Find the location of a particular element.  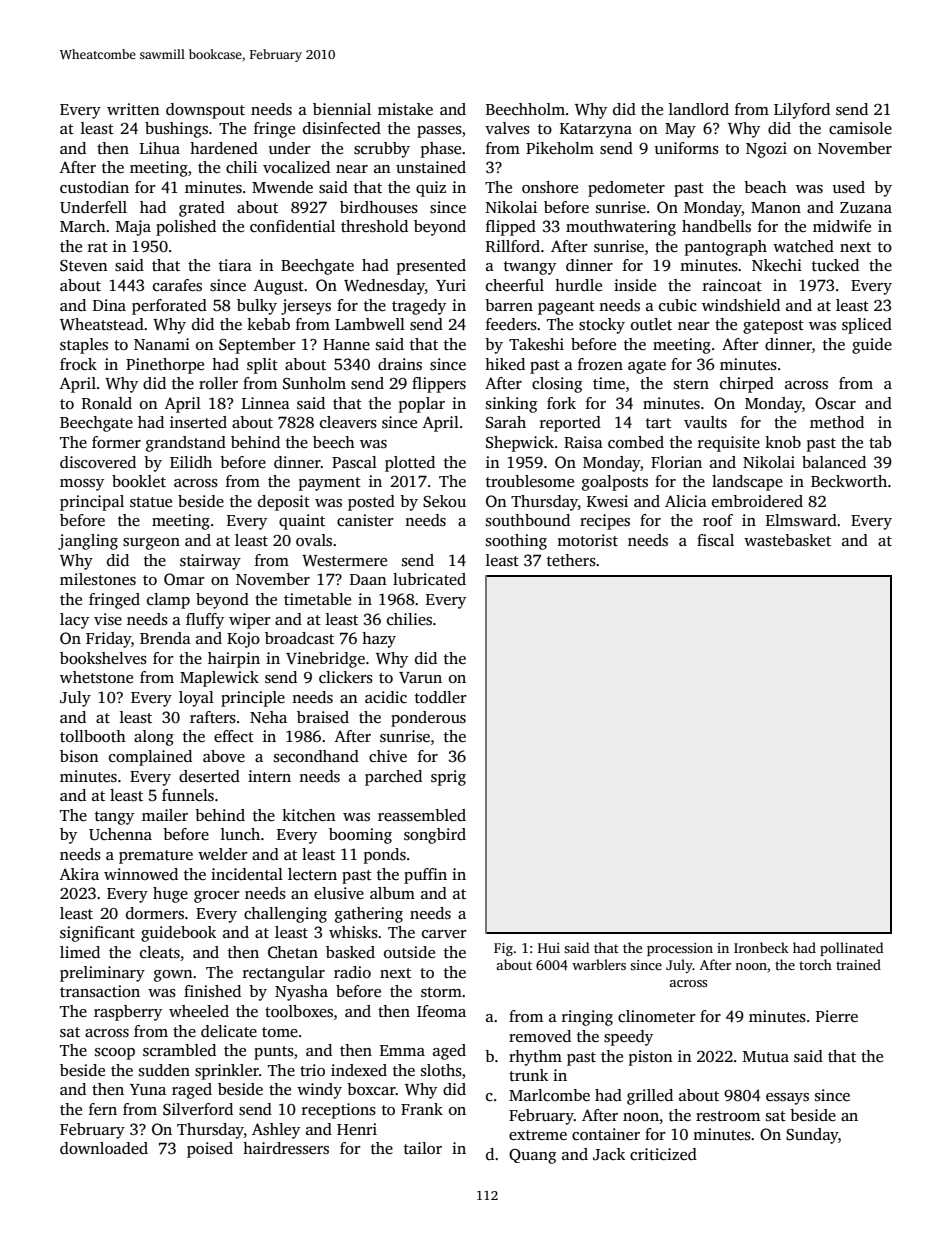

pantograph is located at coordinates (726, 248).
